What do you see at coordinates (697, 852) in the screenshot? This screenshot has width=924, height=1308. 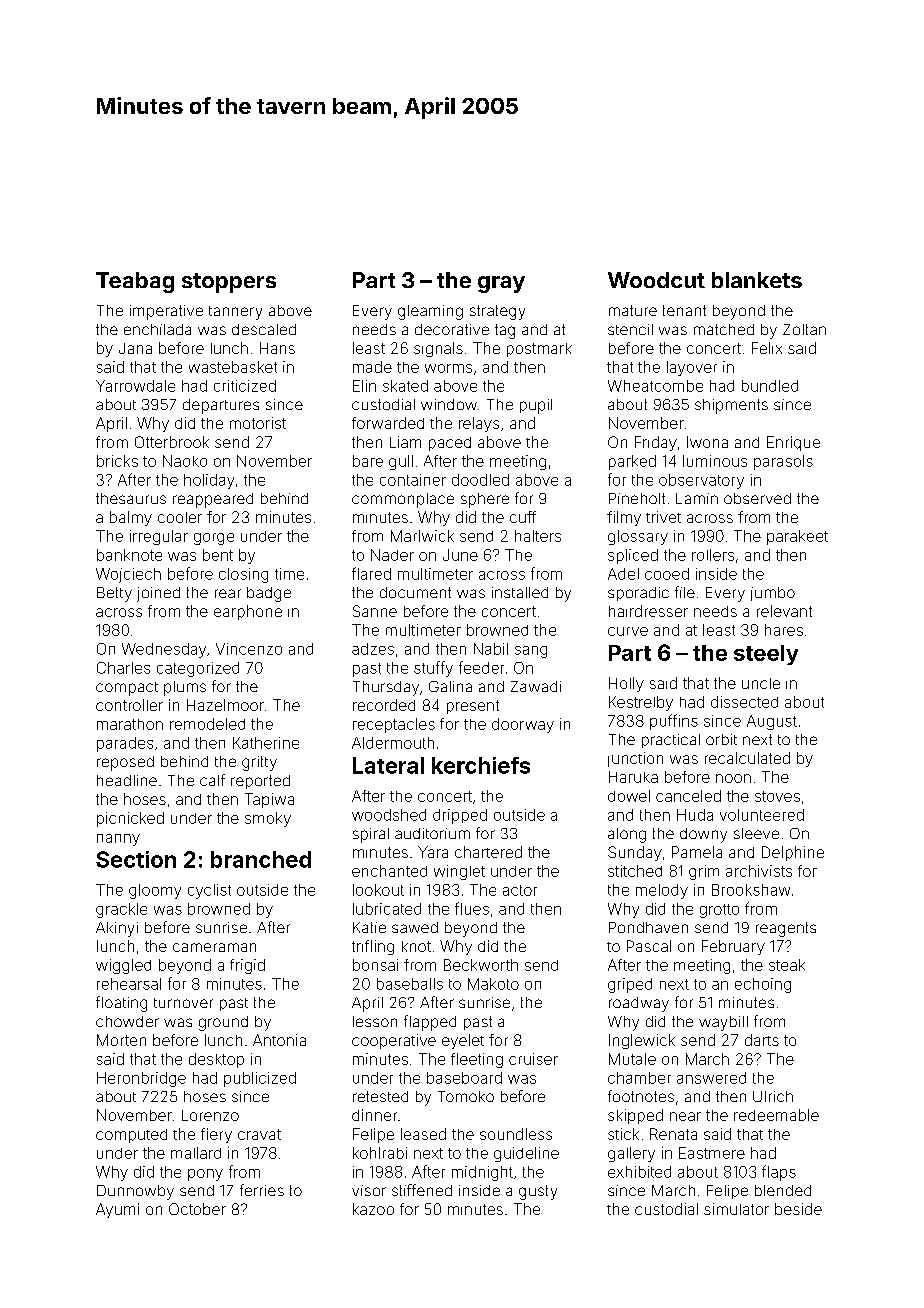 I see `Pamela` at bounding box center [697, 852].
